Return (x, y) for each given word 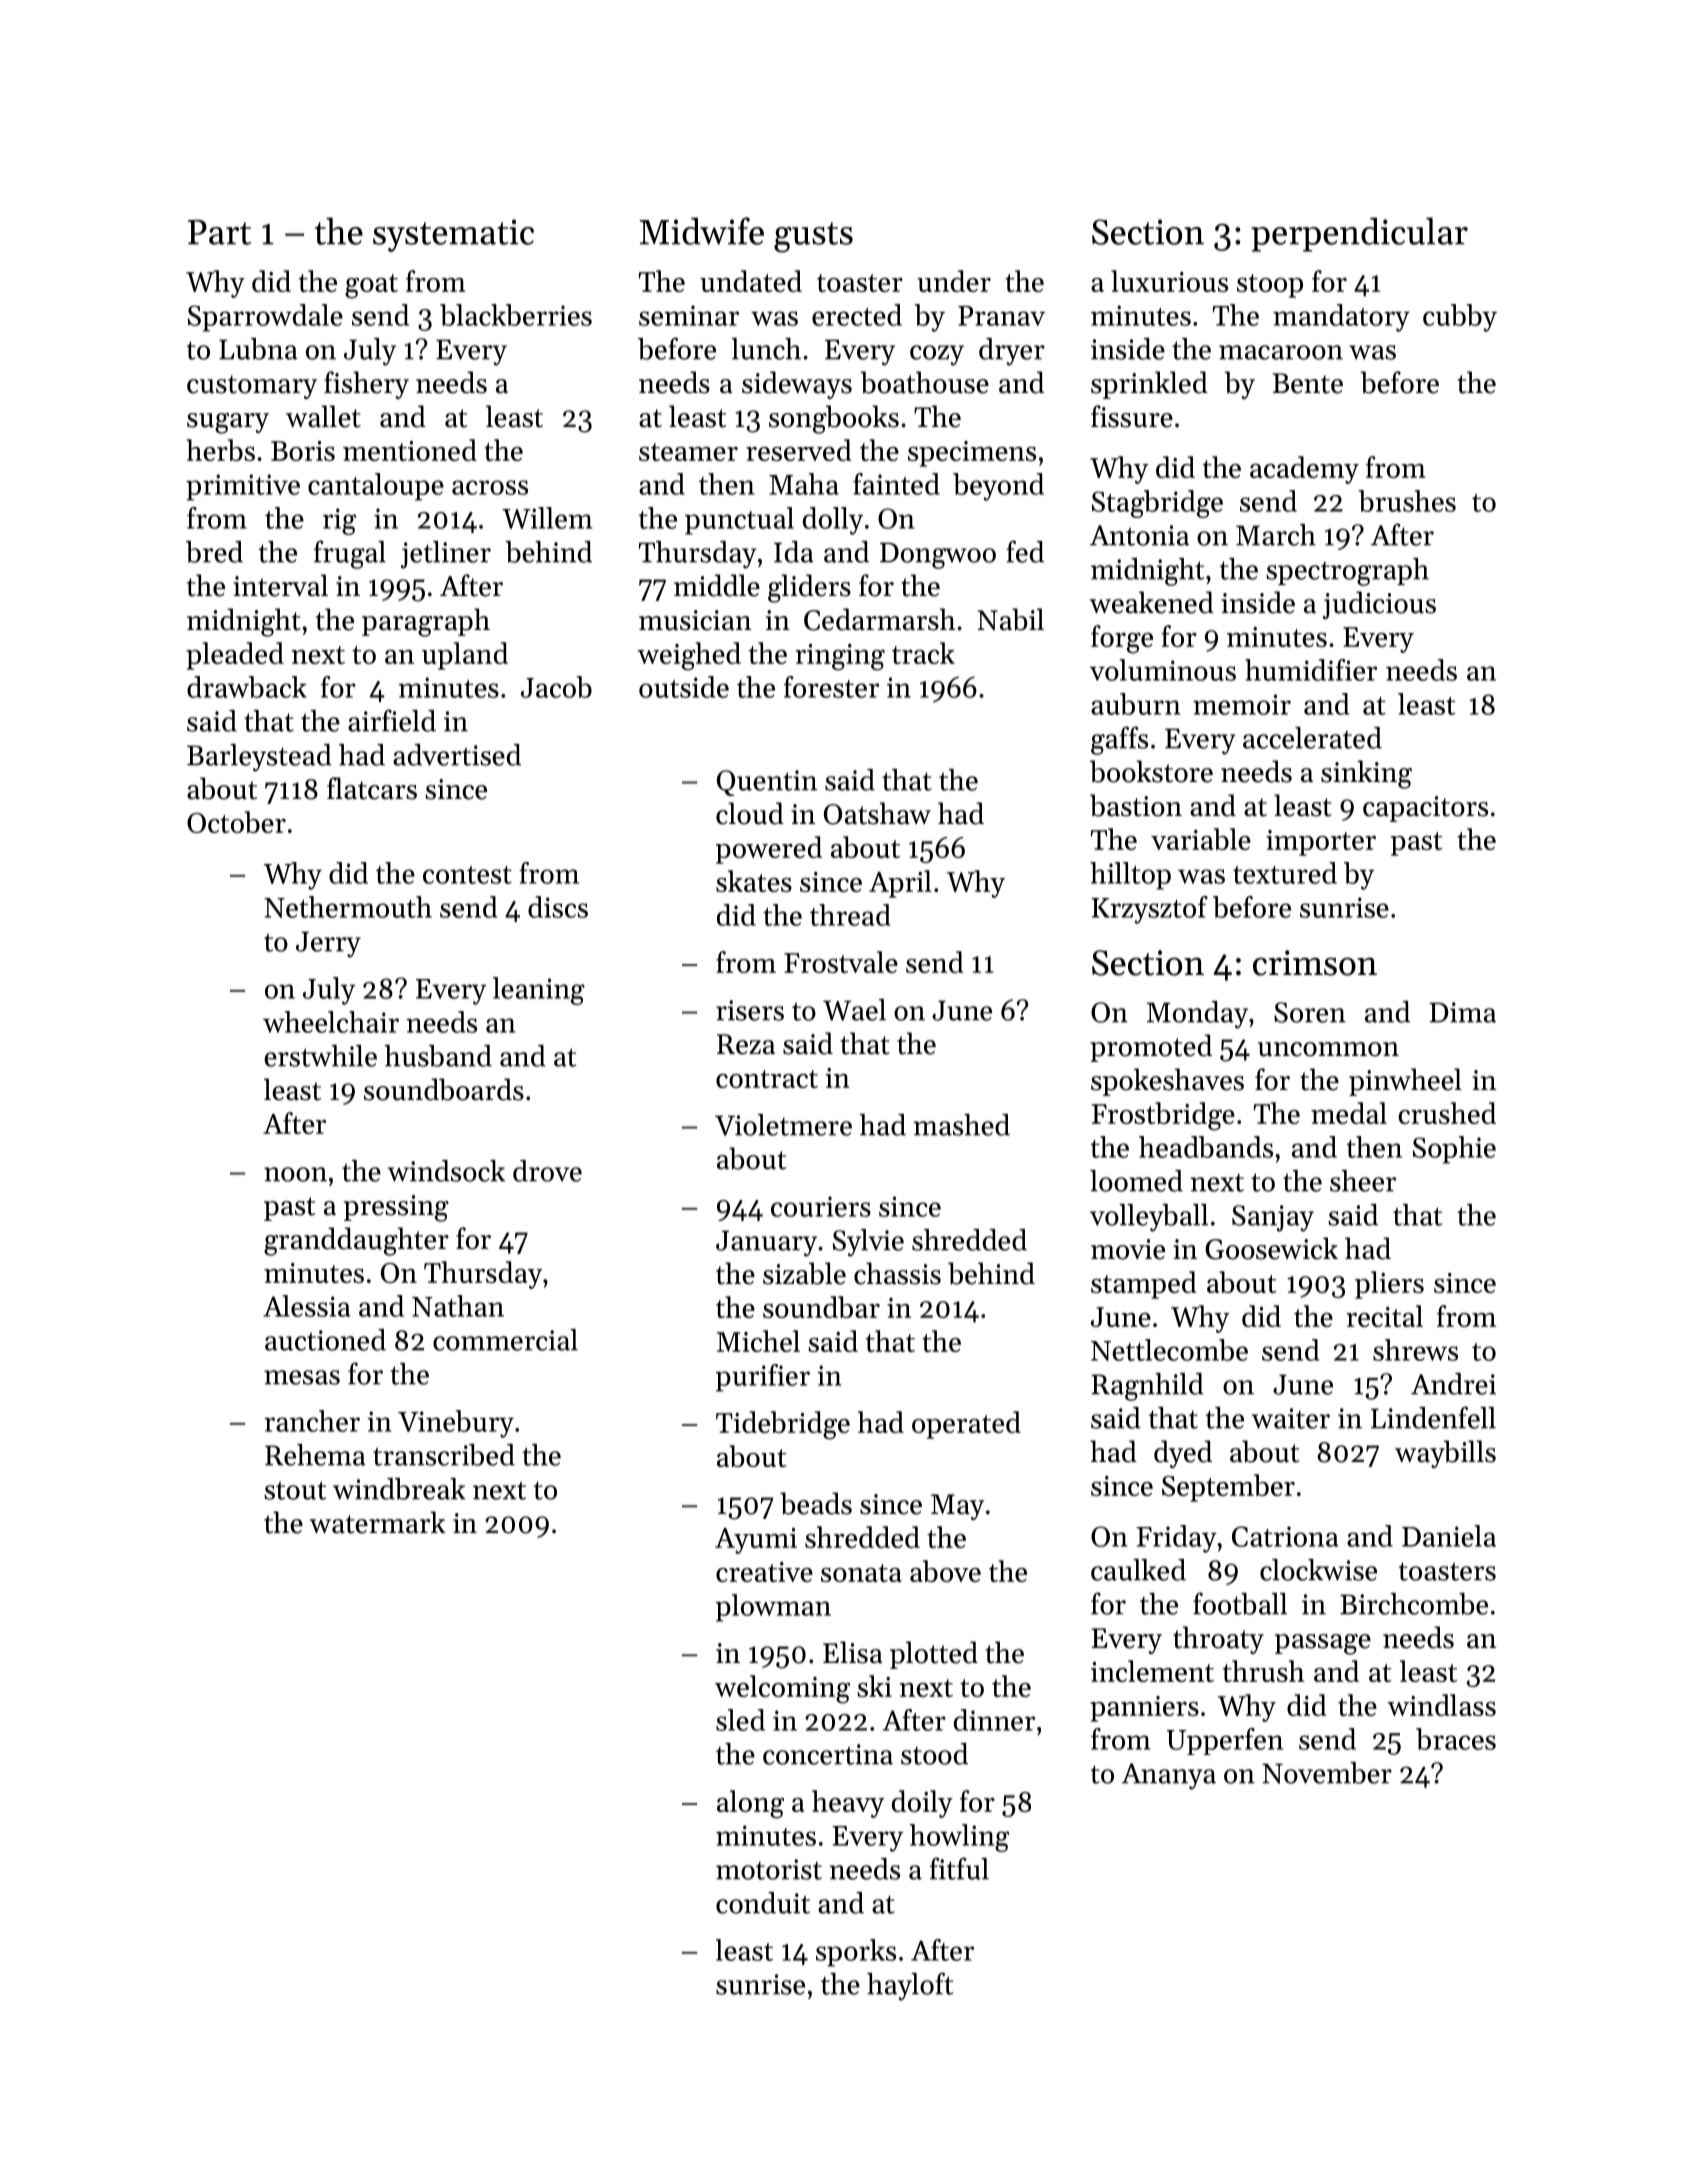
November (1327, 1773)
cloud (750, 813)
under (954, 281)
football (1240, 1603)
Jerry (328, 944)
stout (295, 1490)
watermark (378, 1522)
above (945, 1571)
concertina (828, 1754)
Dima (1462, 1012)
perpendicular (1359, 234)
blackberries (516, 315)
